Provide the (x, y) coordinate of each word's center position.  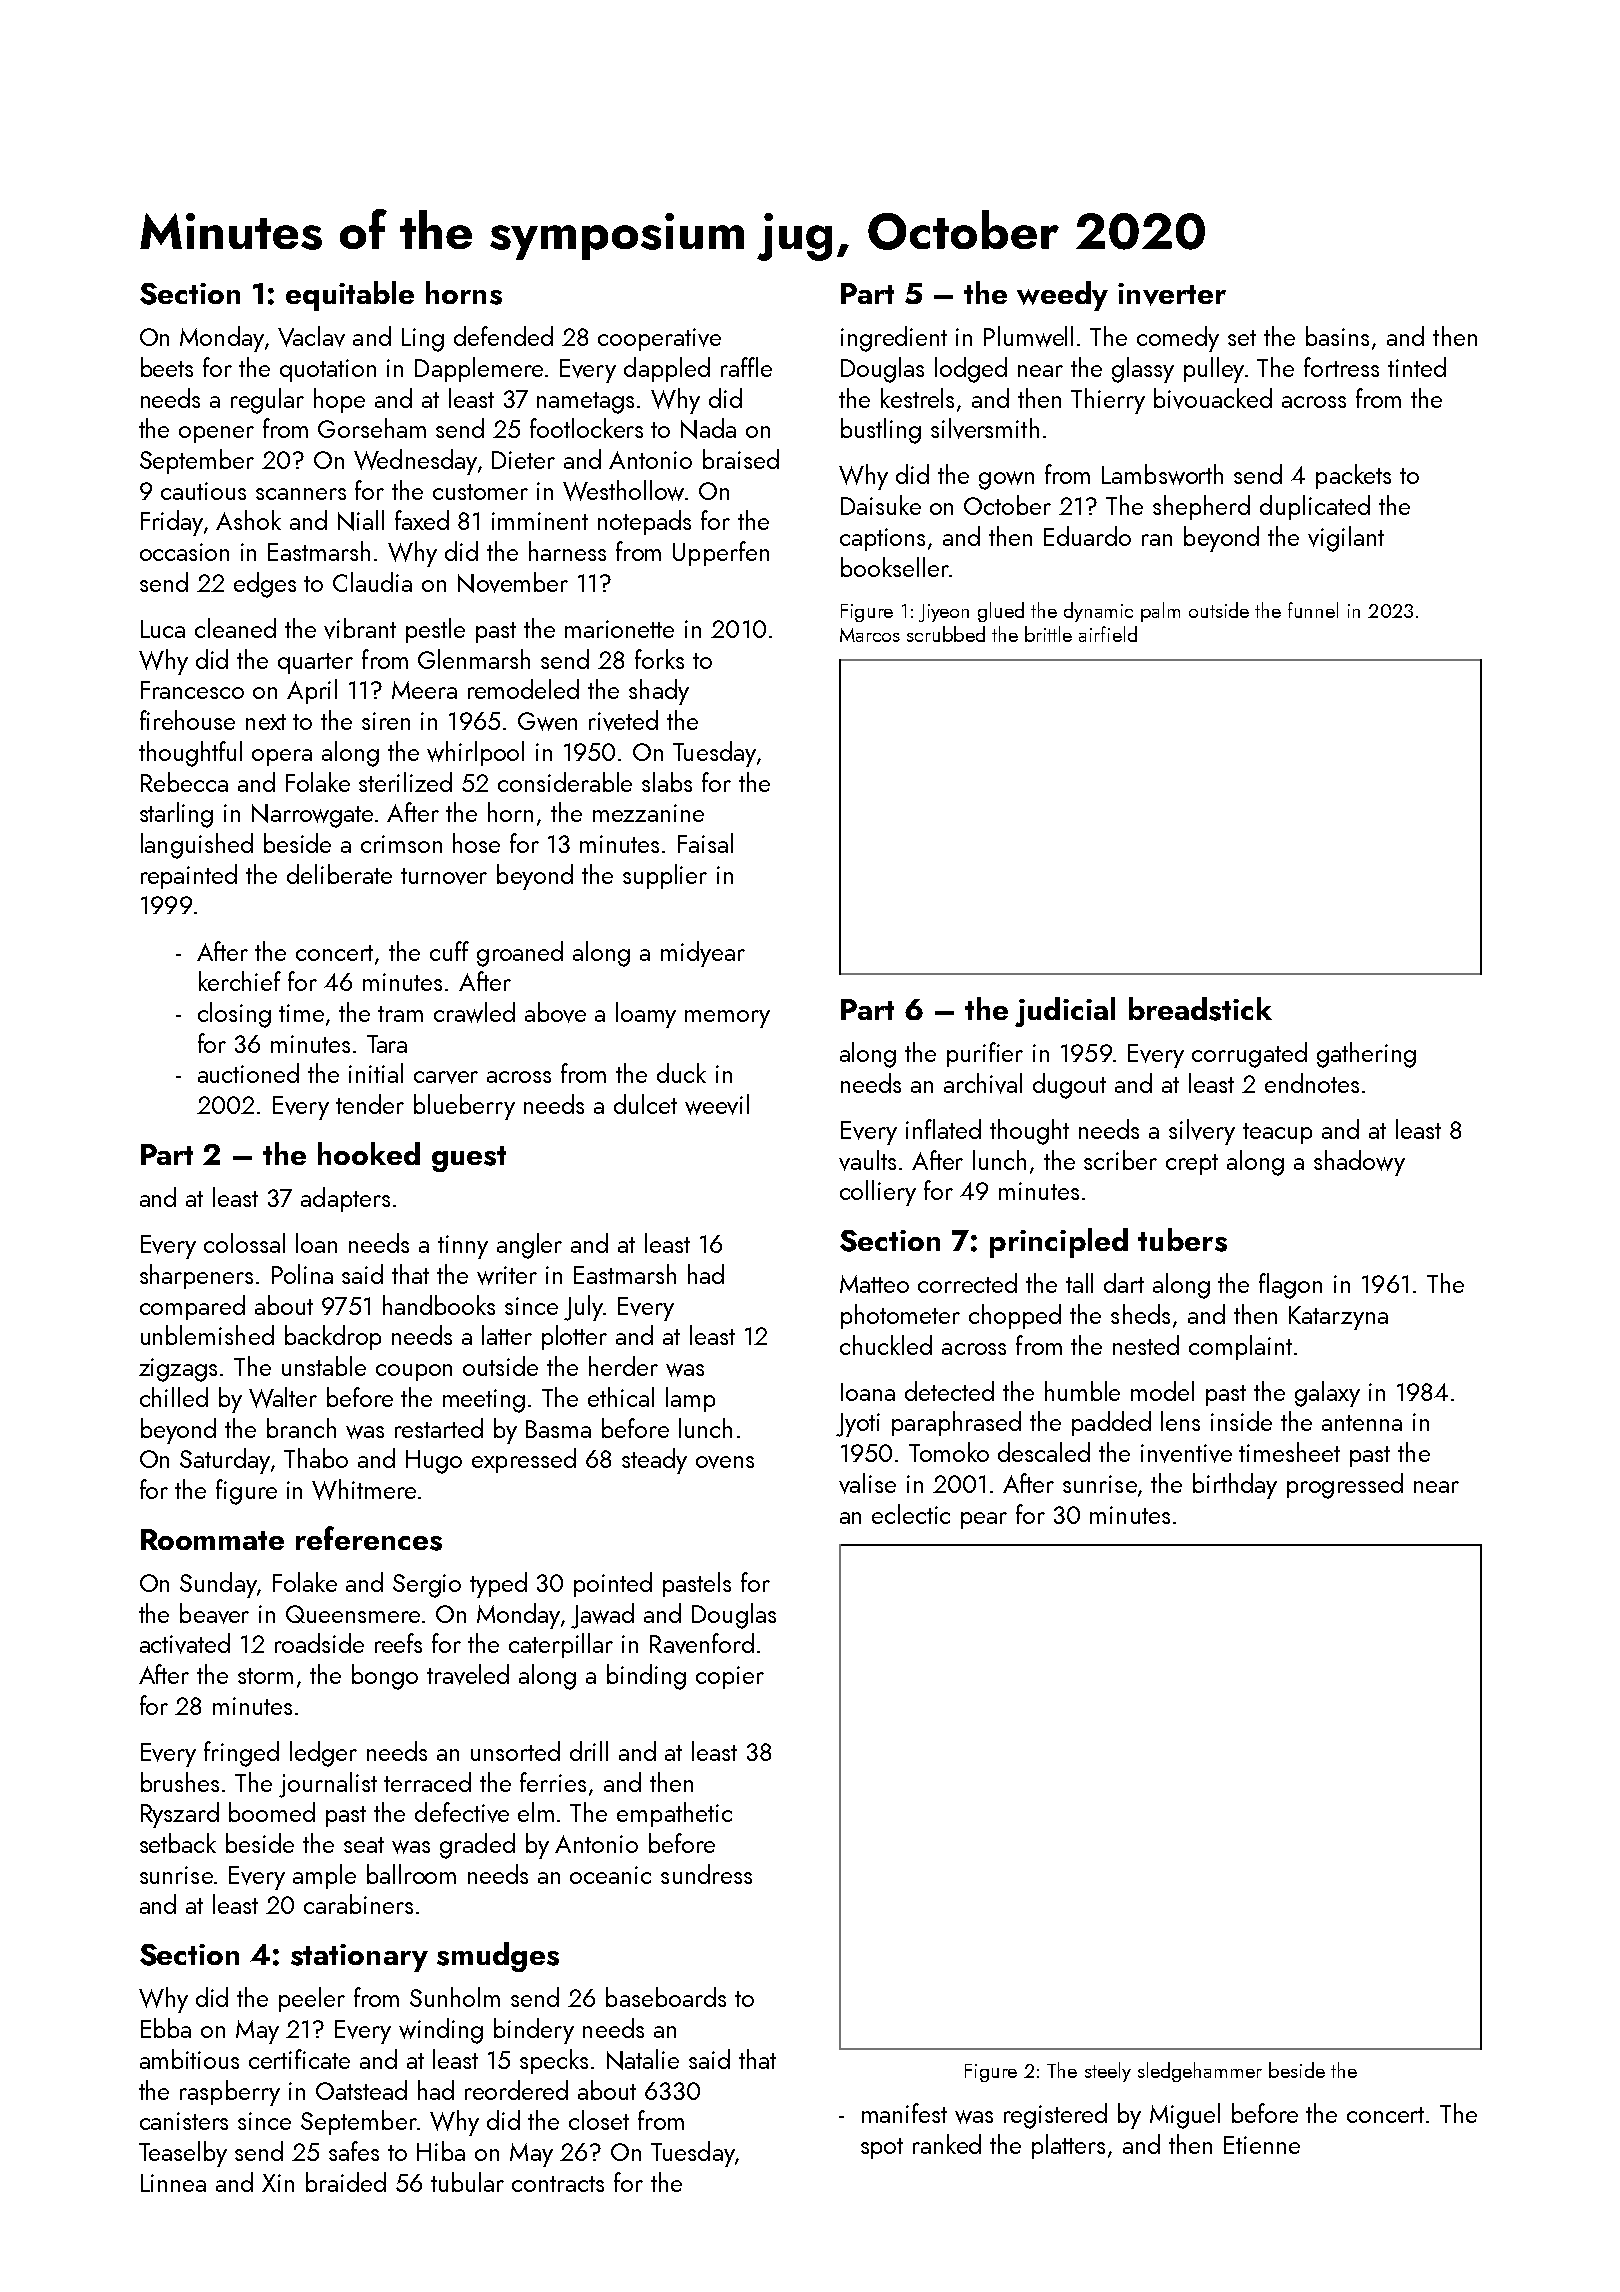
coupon (414, 1372)
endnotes (1312, 1083)
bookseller (895, 567)
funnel (1313, 610)
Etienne (1262, 2145)
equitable (350, 296)
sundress (706, 1874)
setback (178, 1843)
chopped (1015, 1316)
